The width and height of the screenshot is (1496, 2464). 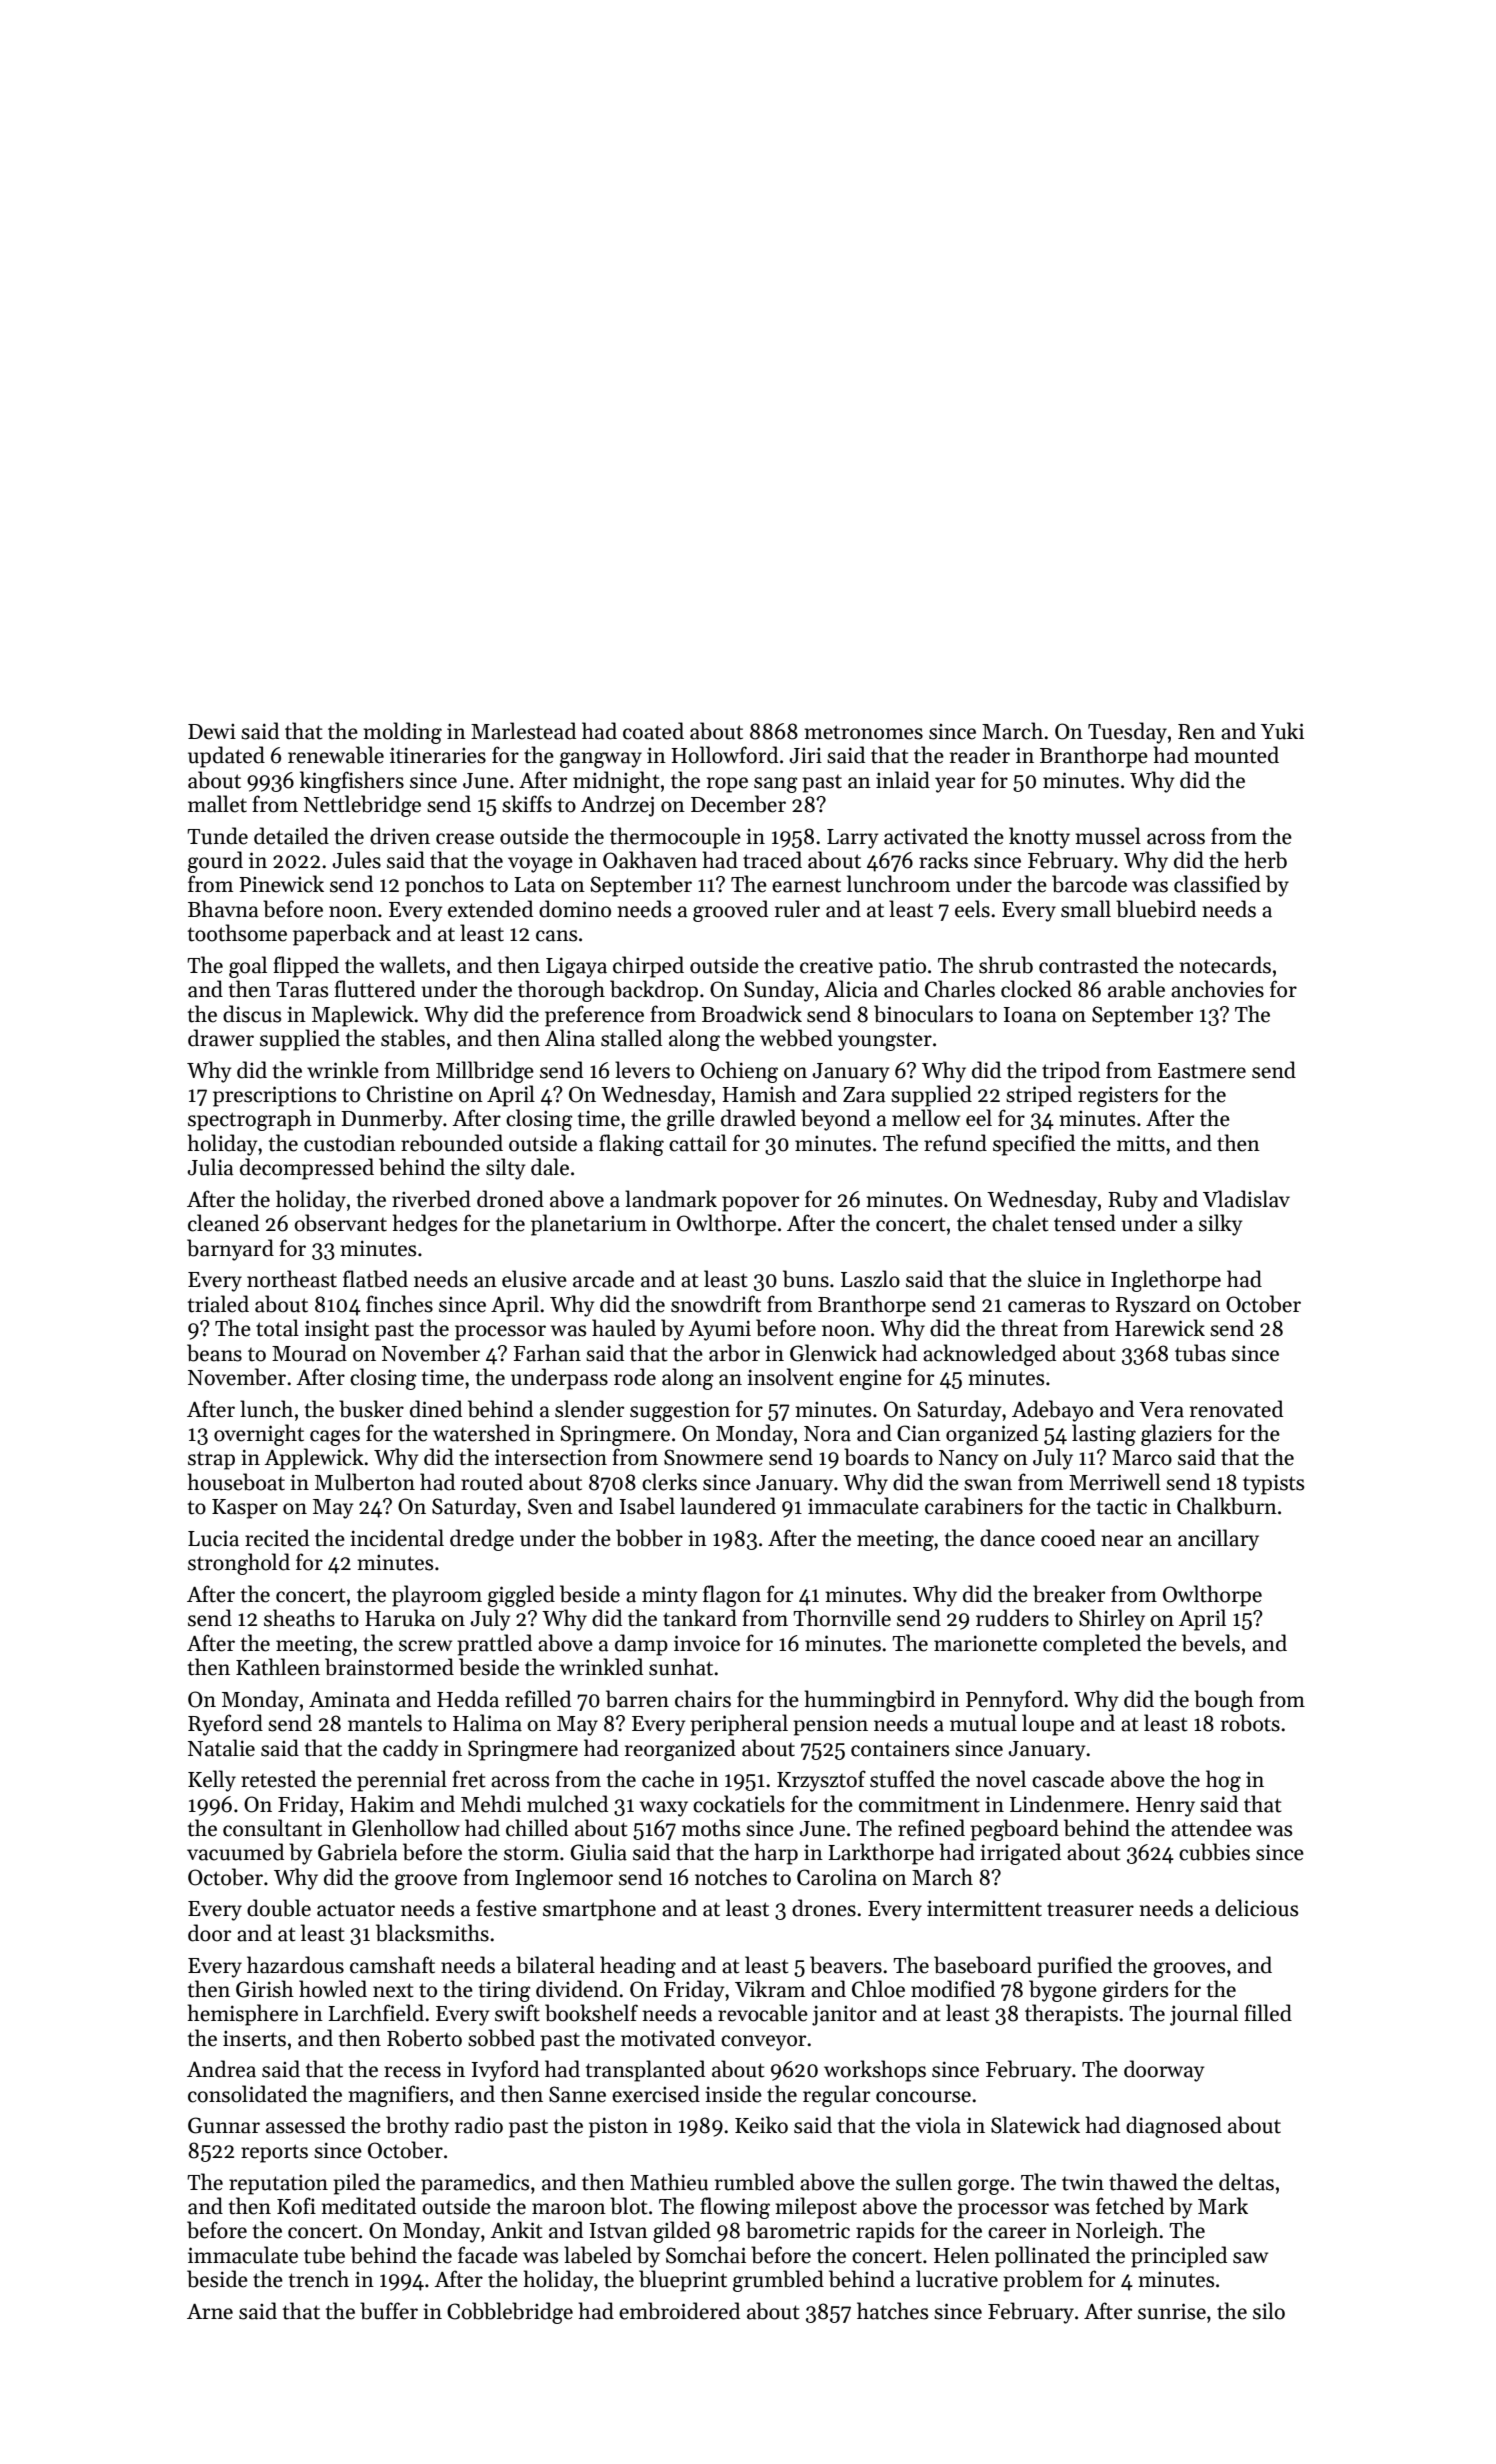 What do you see at coordinates (760, 1204) in the screenshot?
I see `popover` at bounding box center [760, 1204].
